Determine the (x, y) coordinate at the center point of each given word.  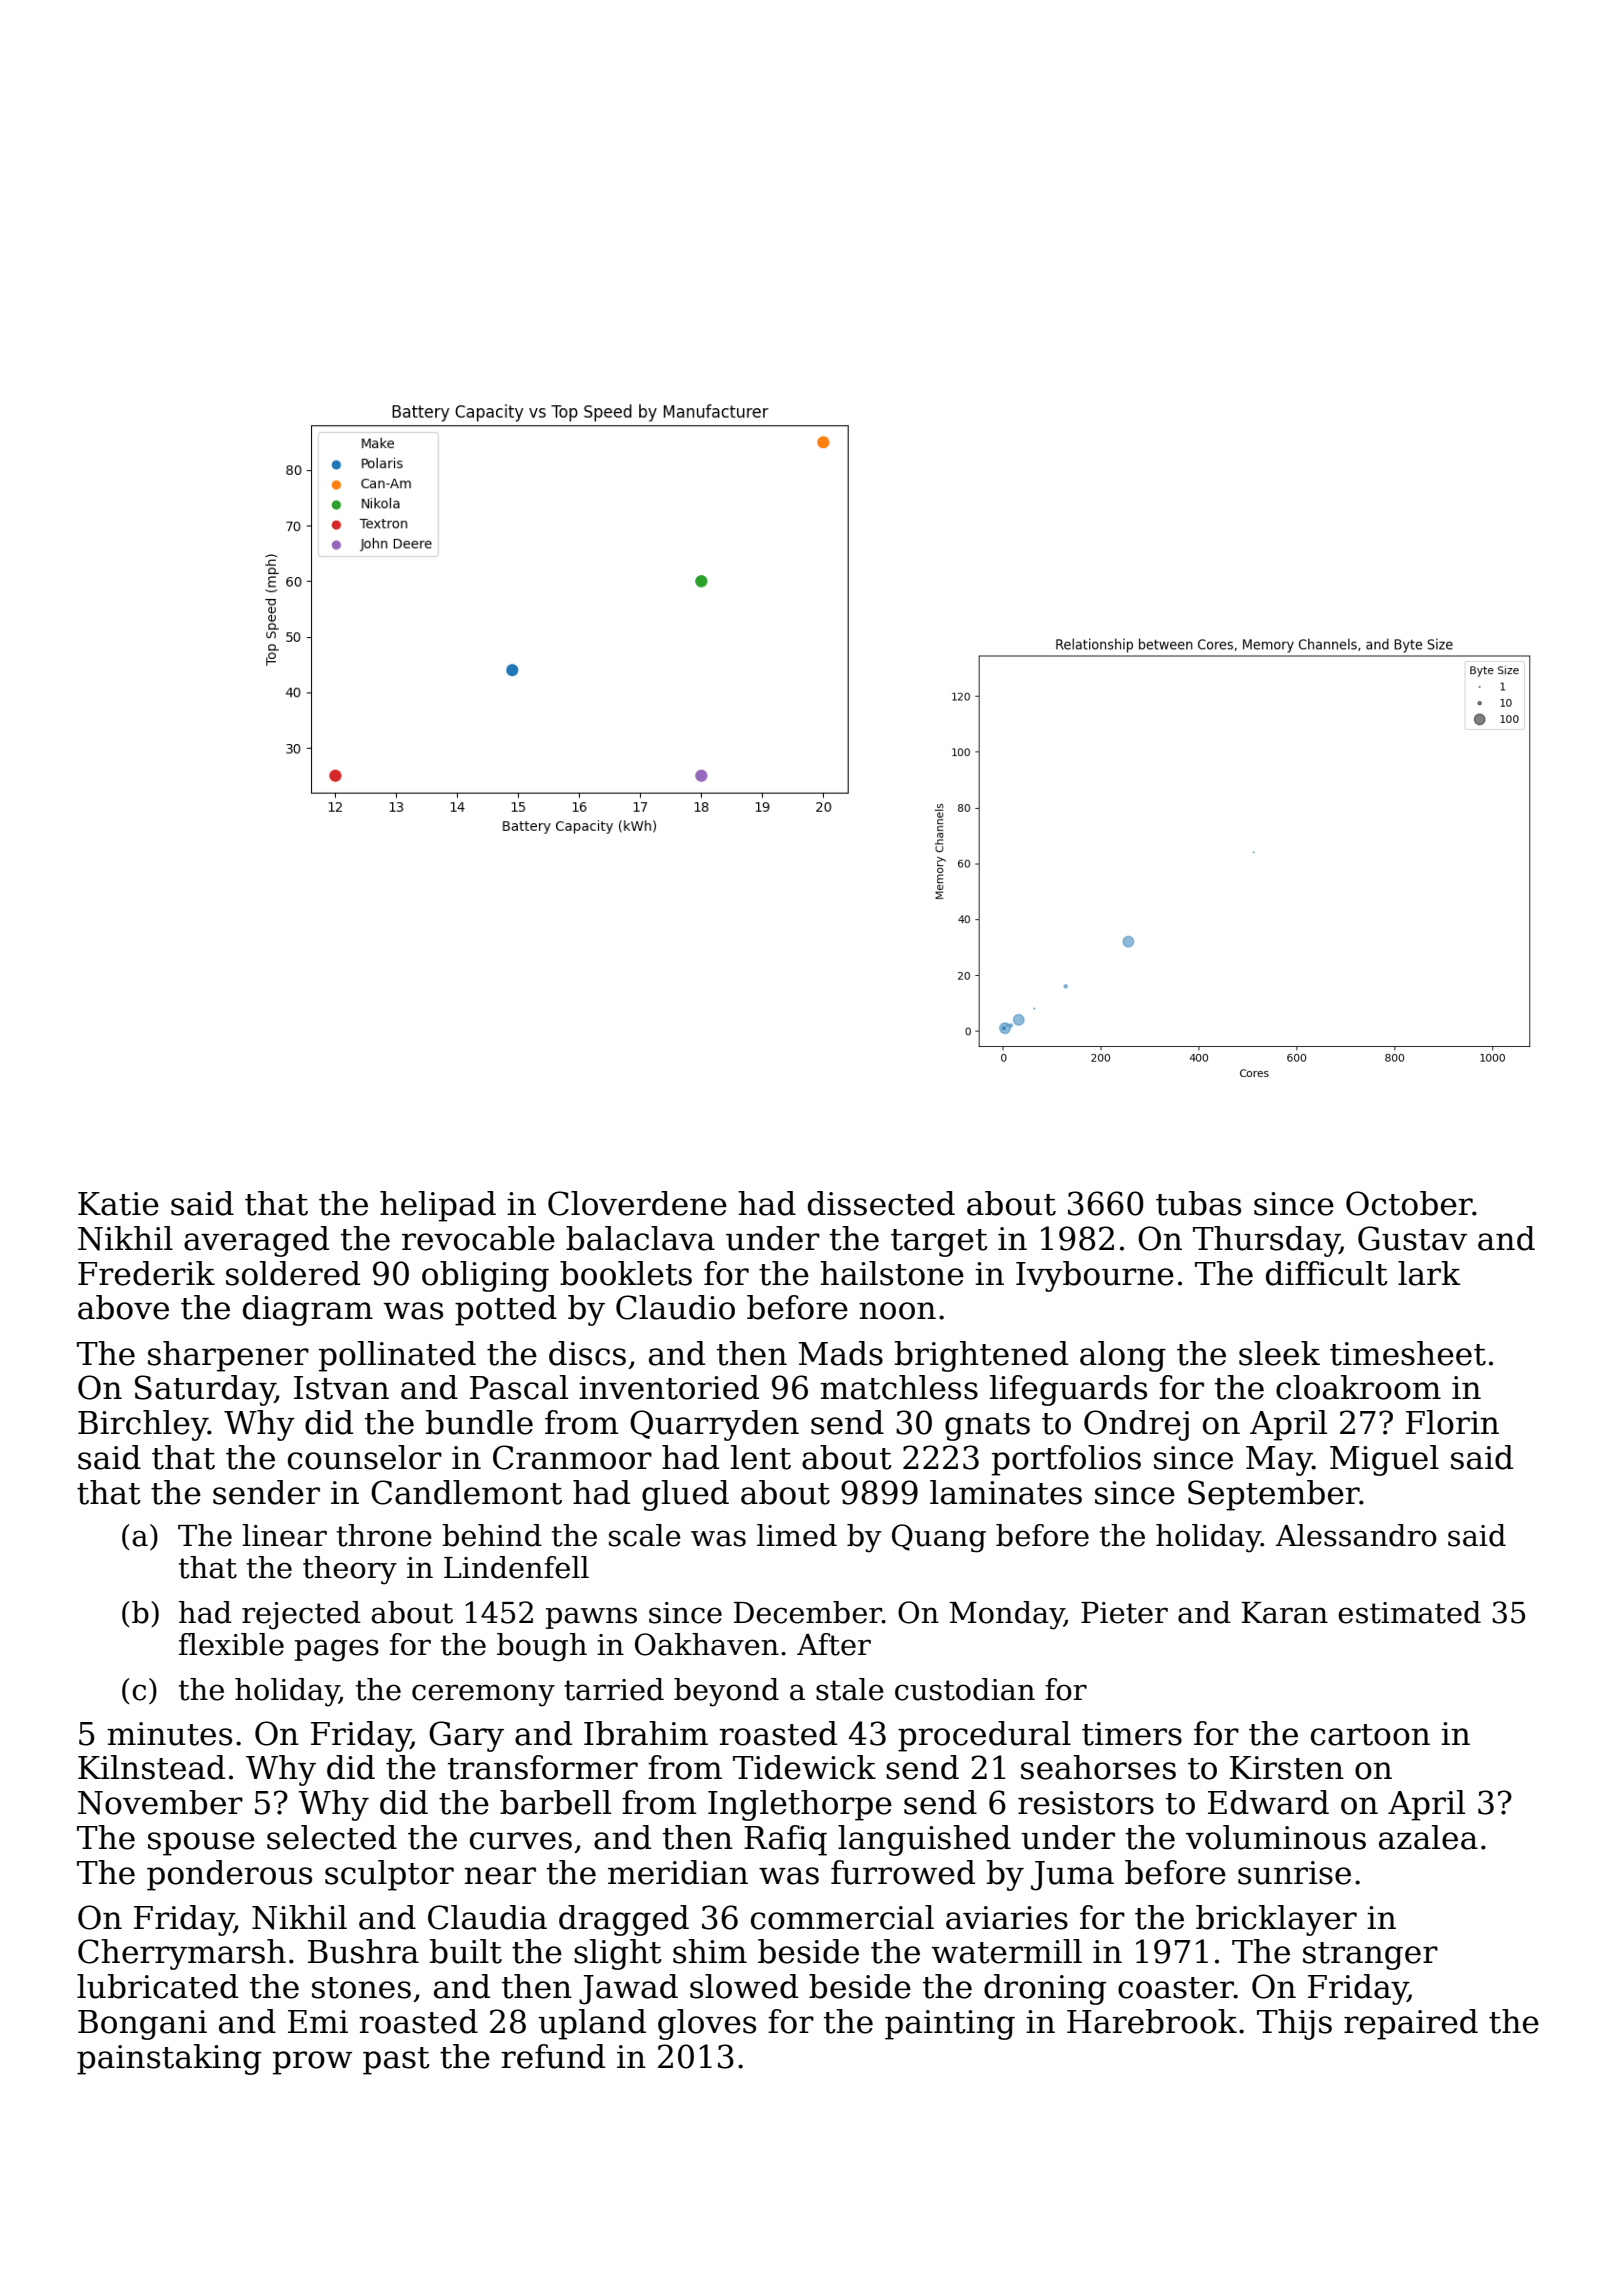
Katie (118, 1204)
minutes (169, 1734)
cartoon (1370, 1735)
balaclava (640, 1238)
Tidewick (804, 1767)
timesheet (1408, 1353)
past (396, 2061)
